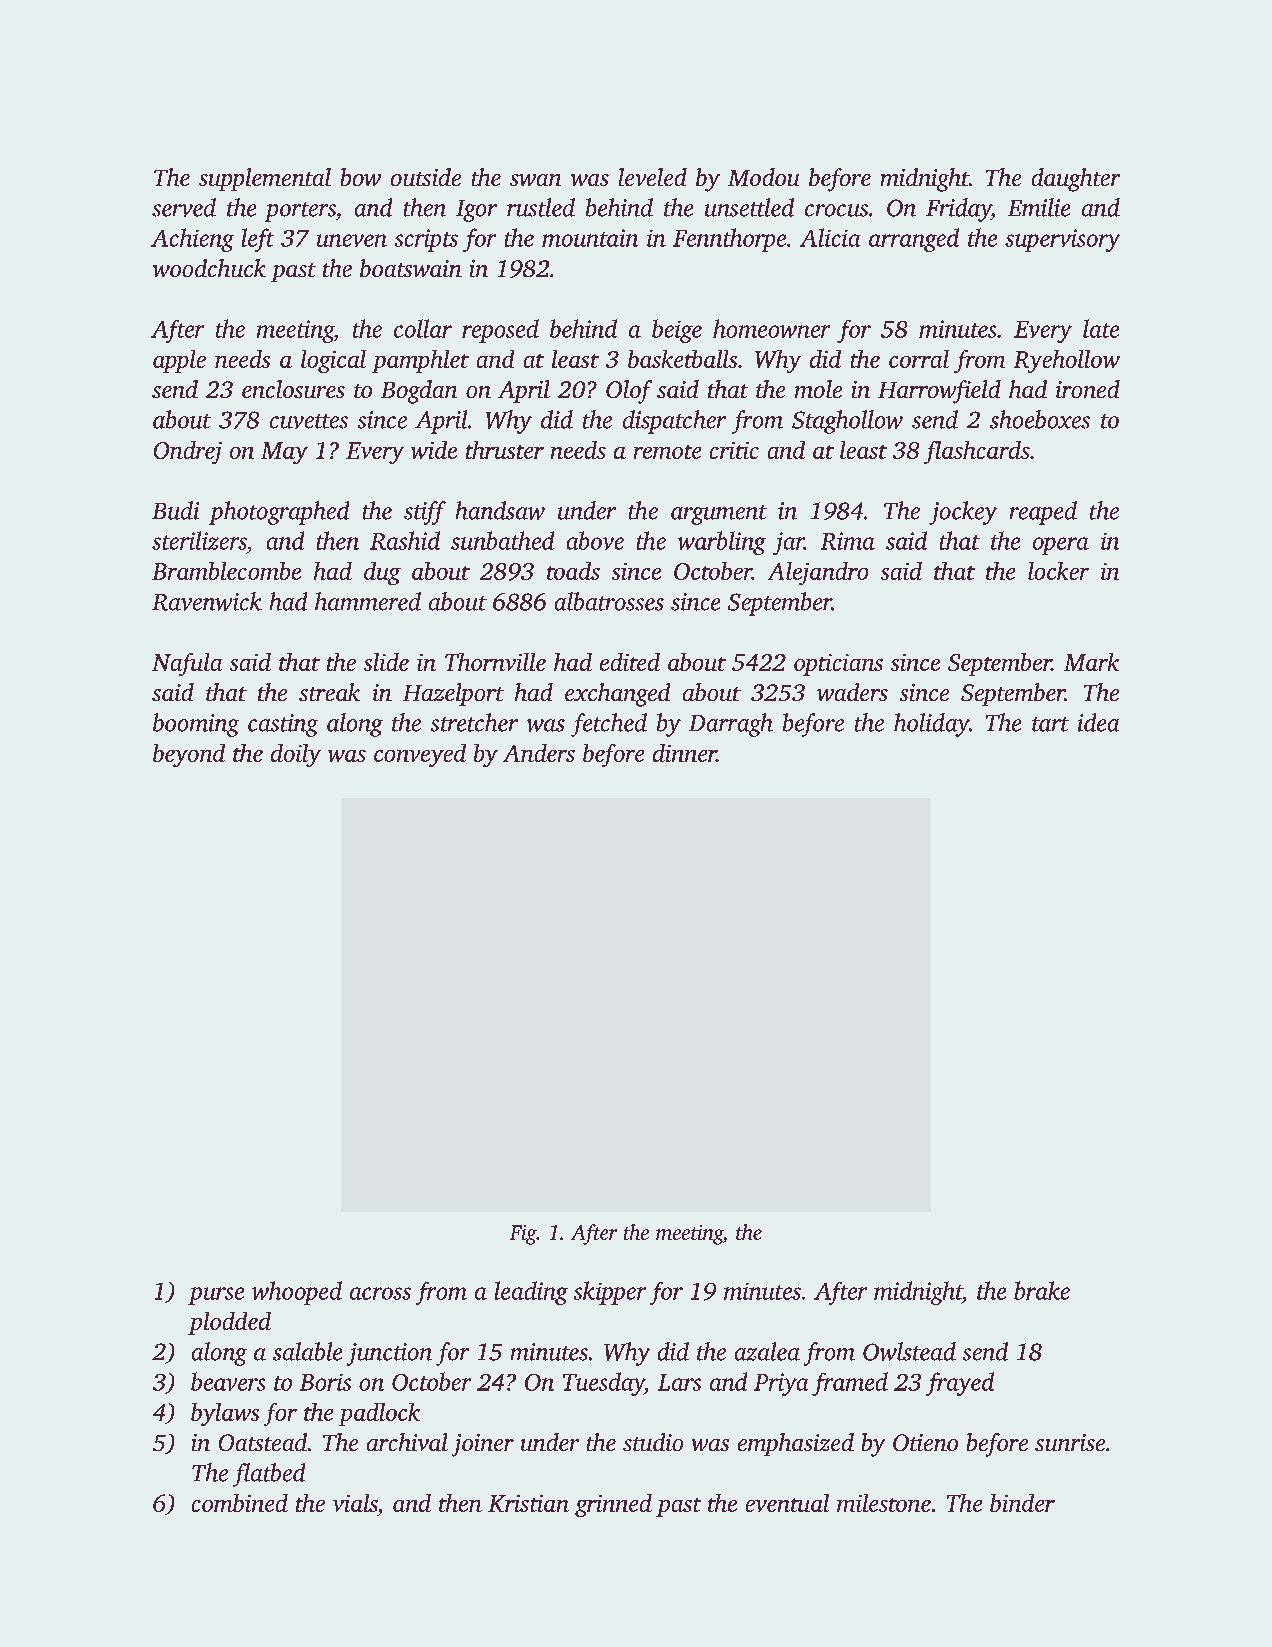 This screenshot has width=1272, height=1647. I want to click on apple, so click(179, 361).
